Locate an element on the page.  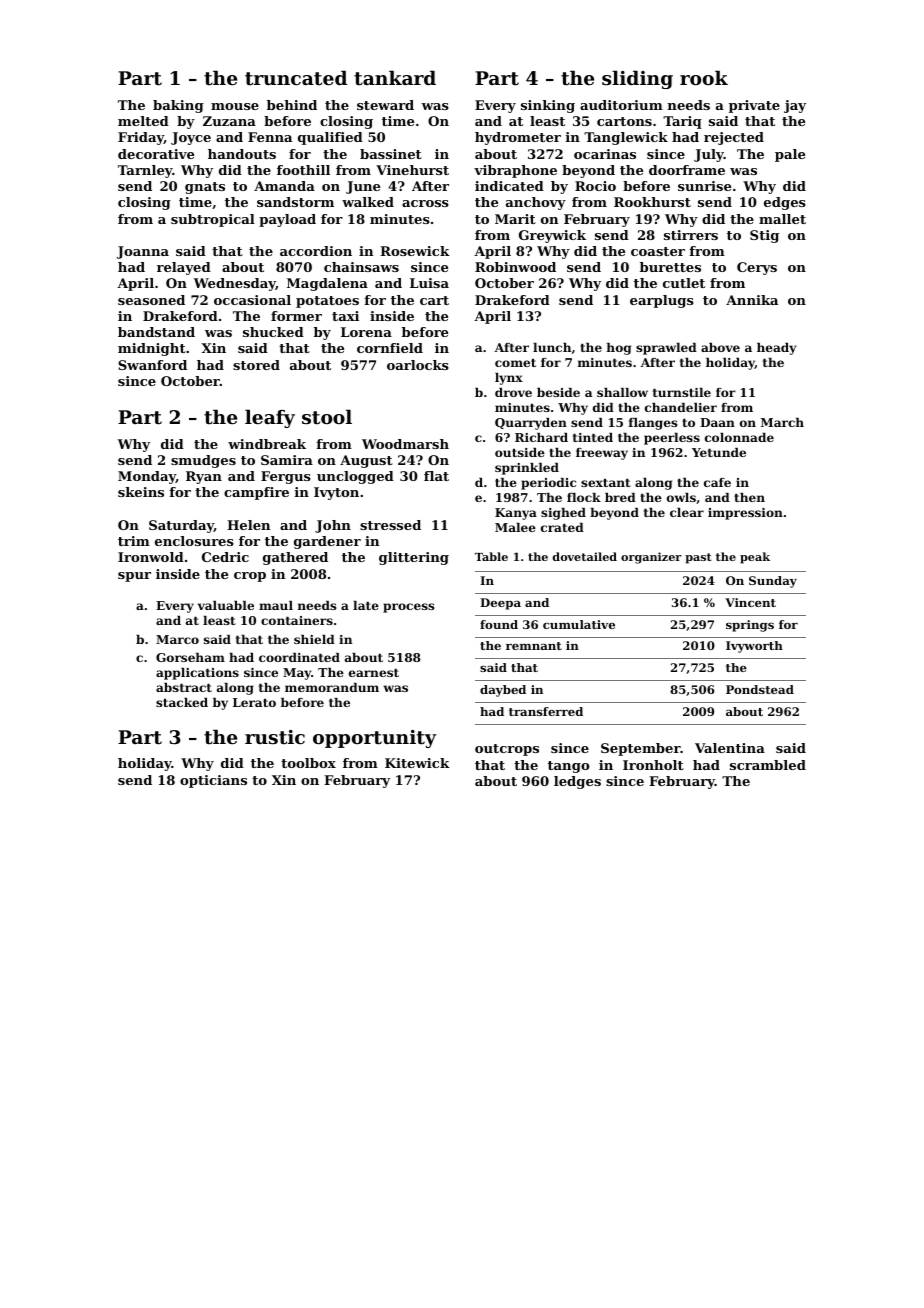
Annika is located at coordinates (752, 300).
